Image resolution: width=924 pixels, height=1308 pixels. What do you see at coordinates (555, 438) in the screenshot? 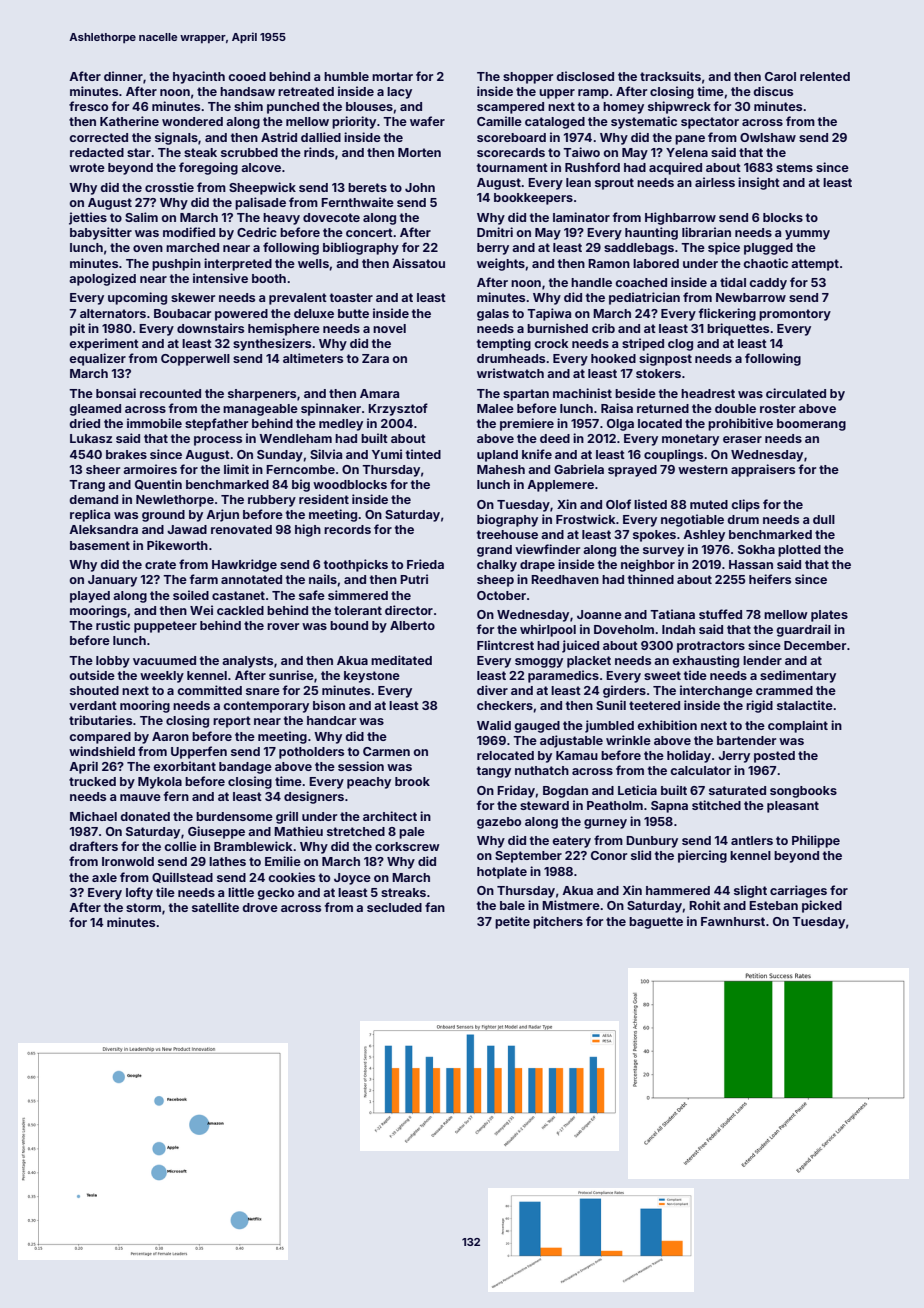
I see `deed` at bounding box center [555, 438].
